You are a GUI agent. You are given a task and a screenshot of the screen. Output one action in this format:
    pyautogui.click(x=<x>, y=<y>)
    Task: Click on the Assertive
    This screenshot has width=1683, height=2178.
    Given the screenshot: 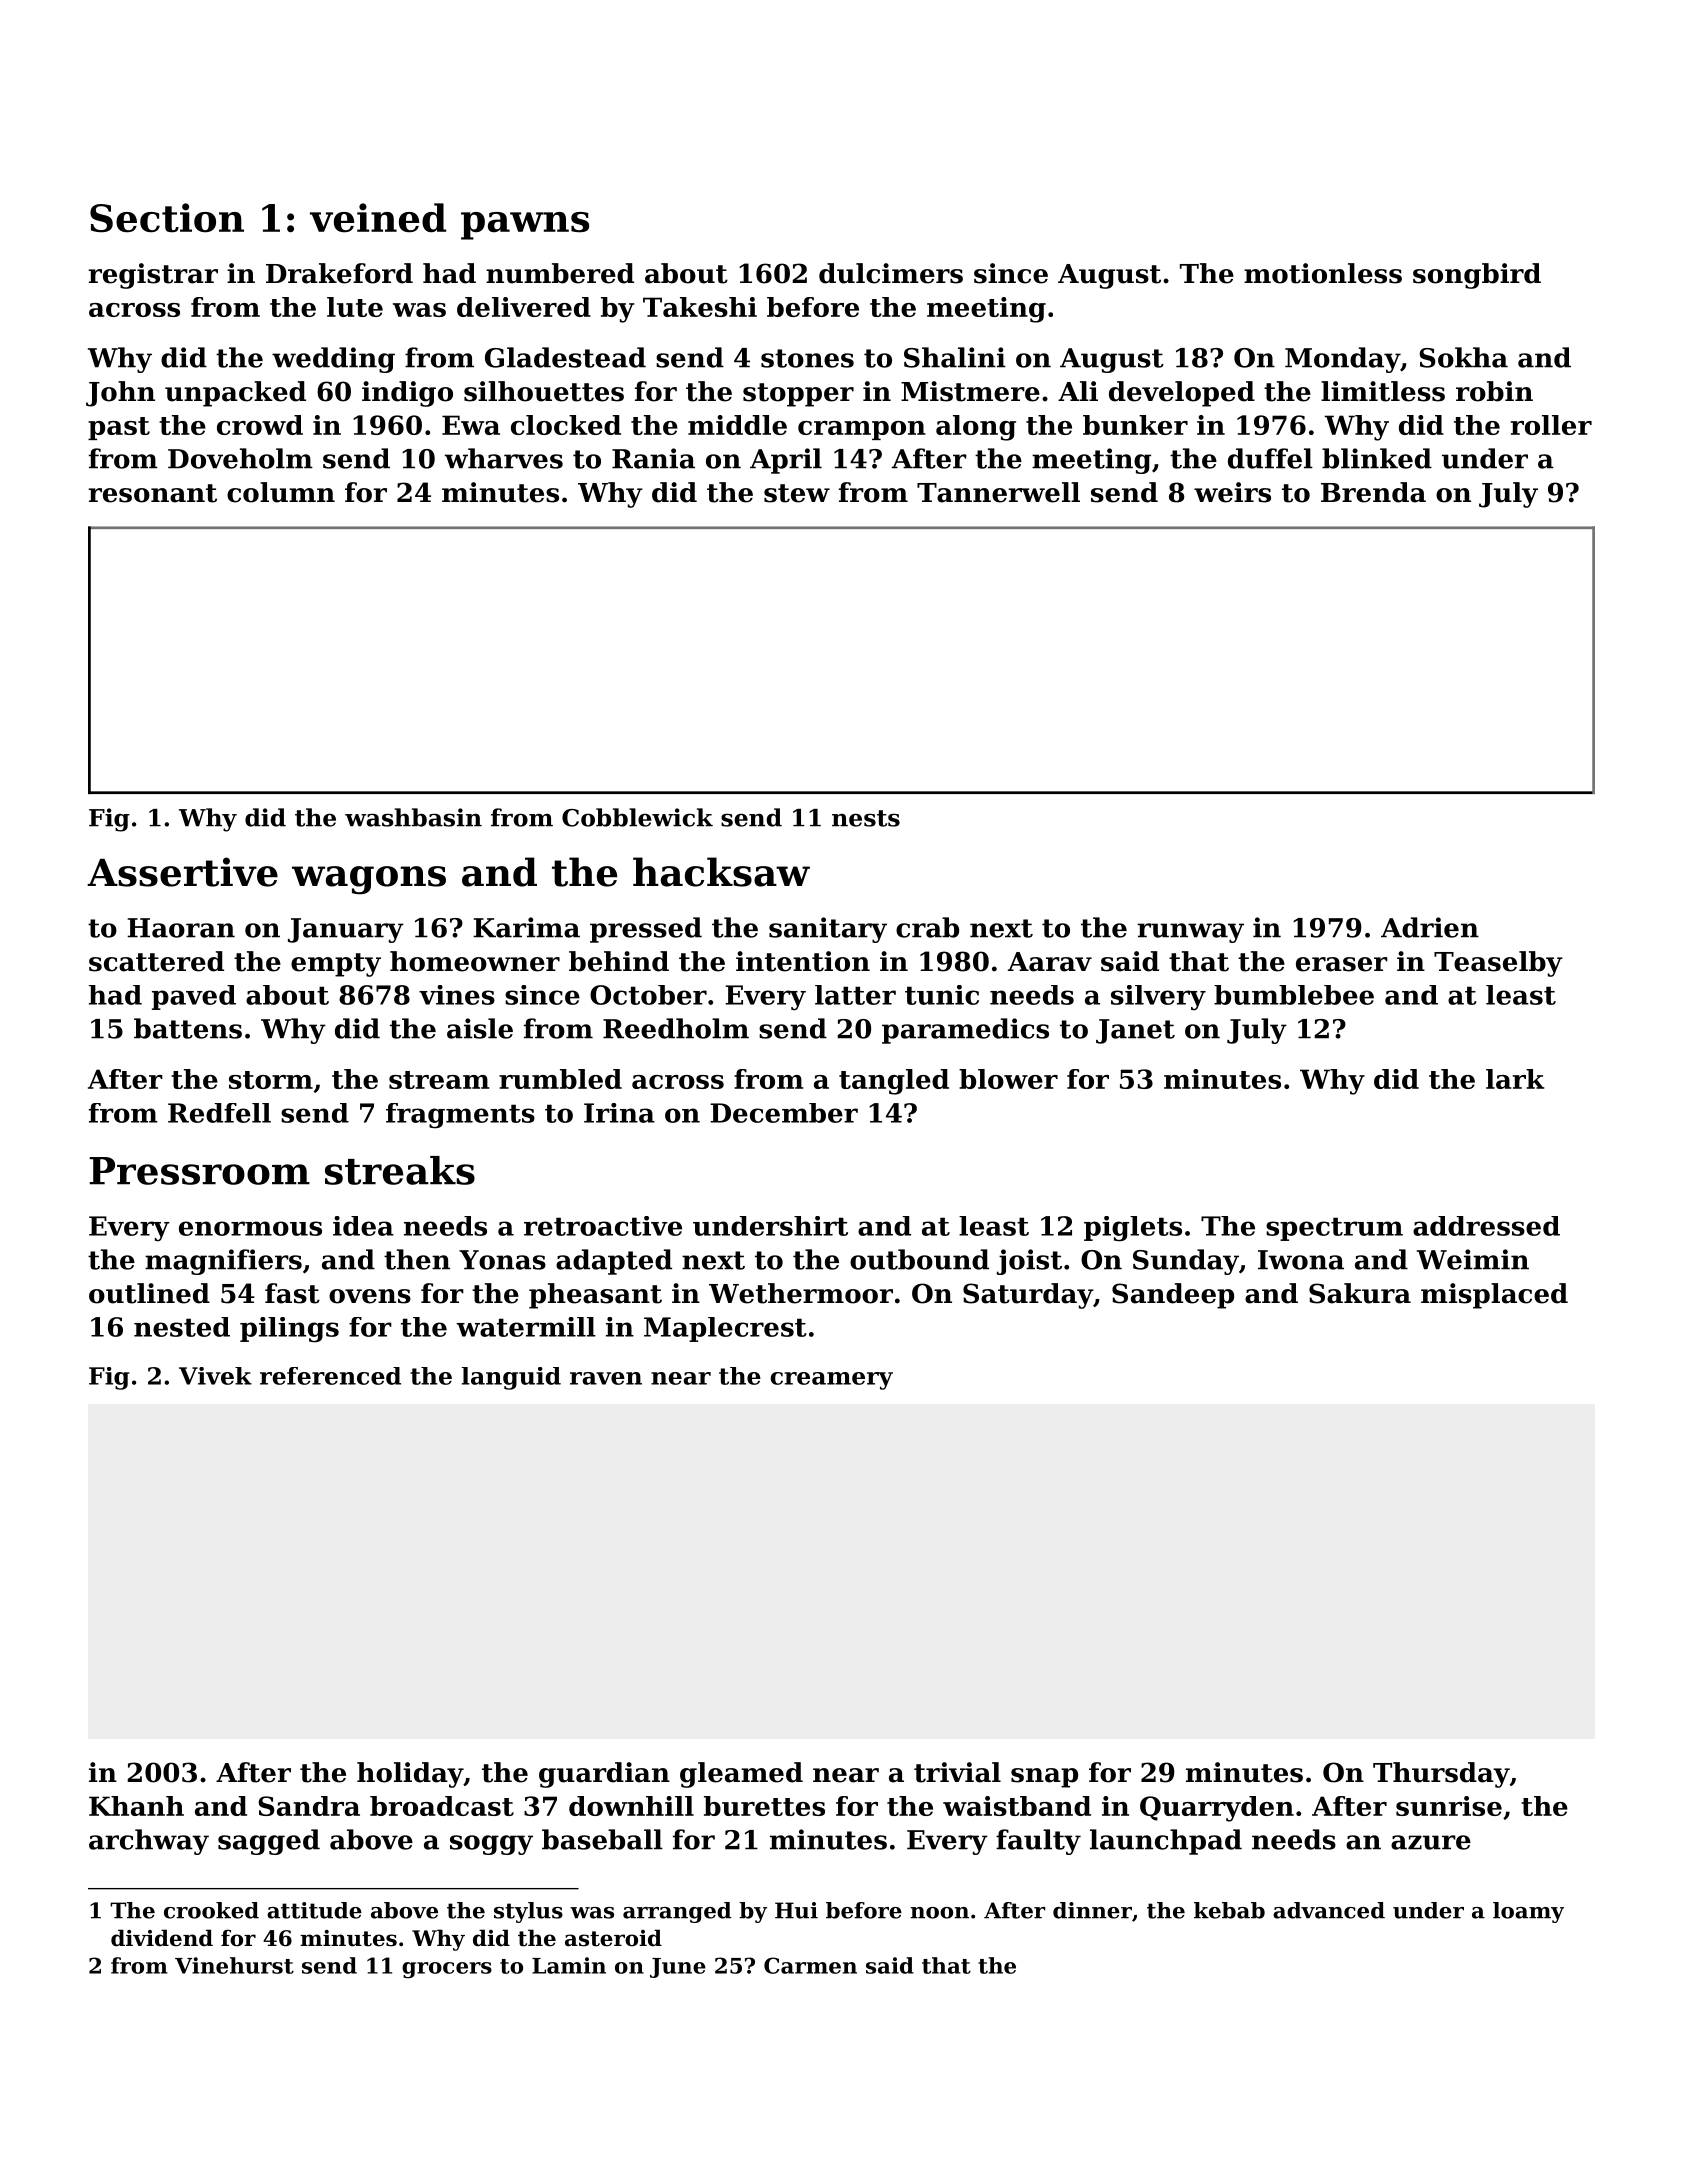 What is the action you would take?
    pyautogui.click(x=182, y=872)
